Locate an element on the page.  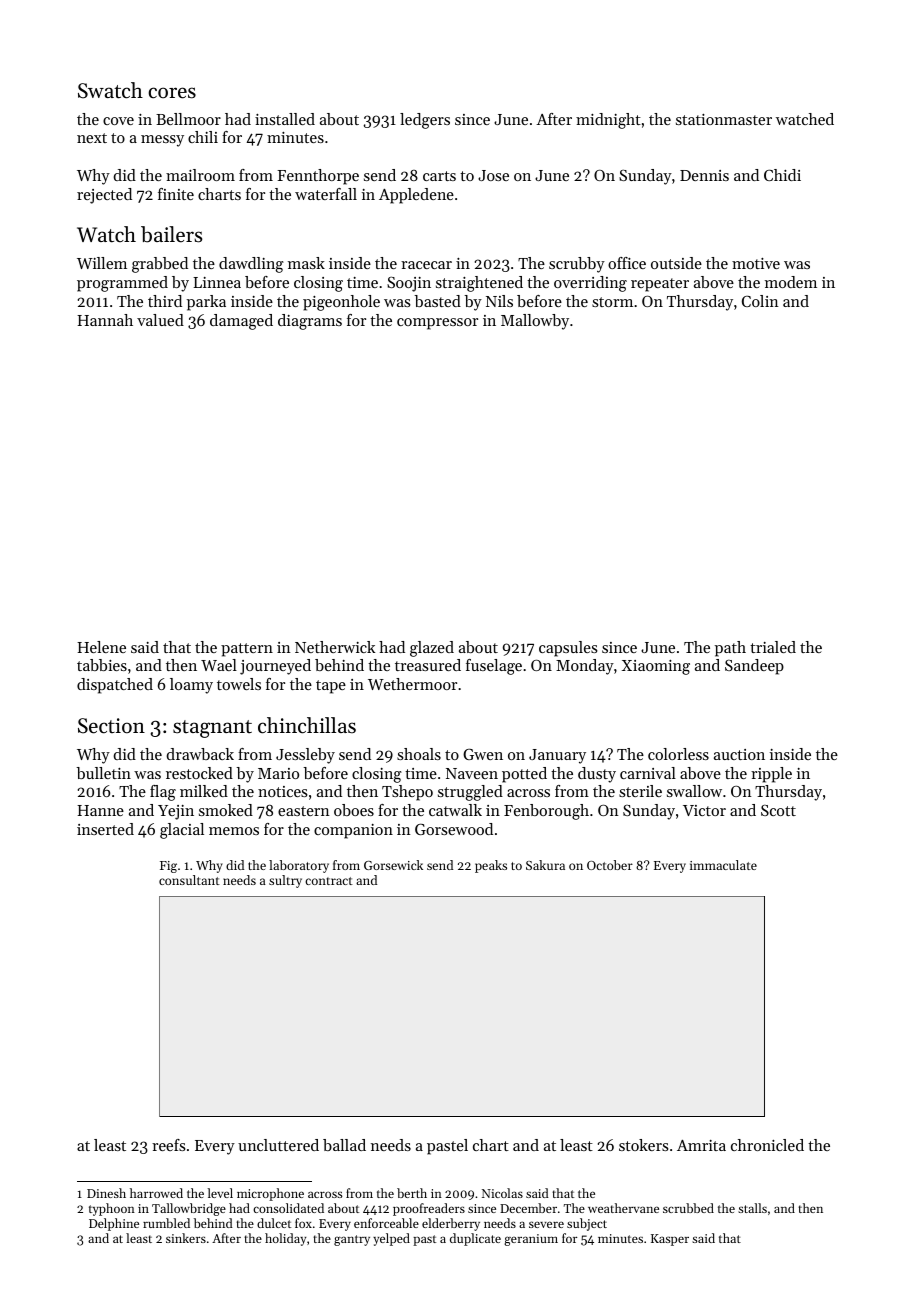
ledgers is located at coordinates (425, 121).
